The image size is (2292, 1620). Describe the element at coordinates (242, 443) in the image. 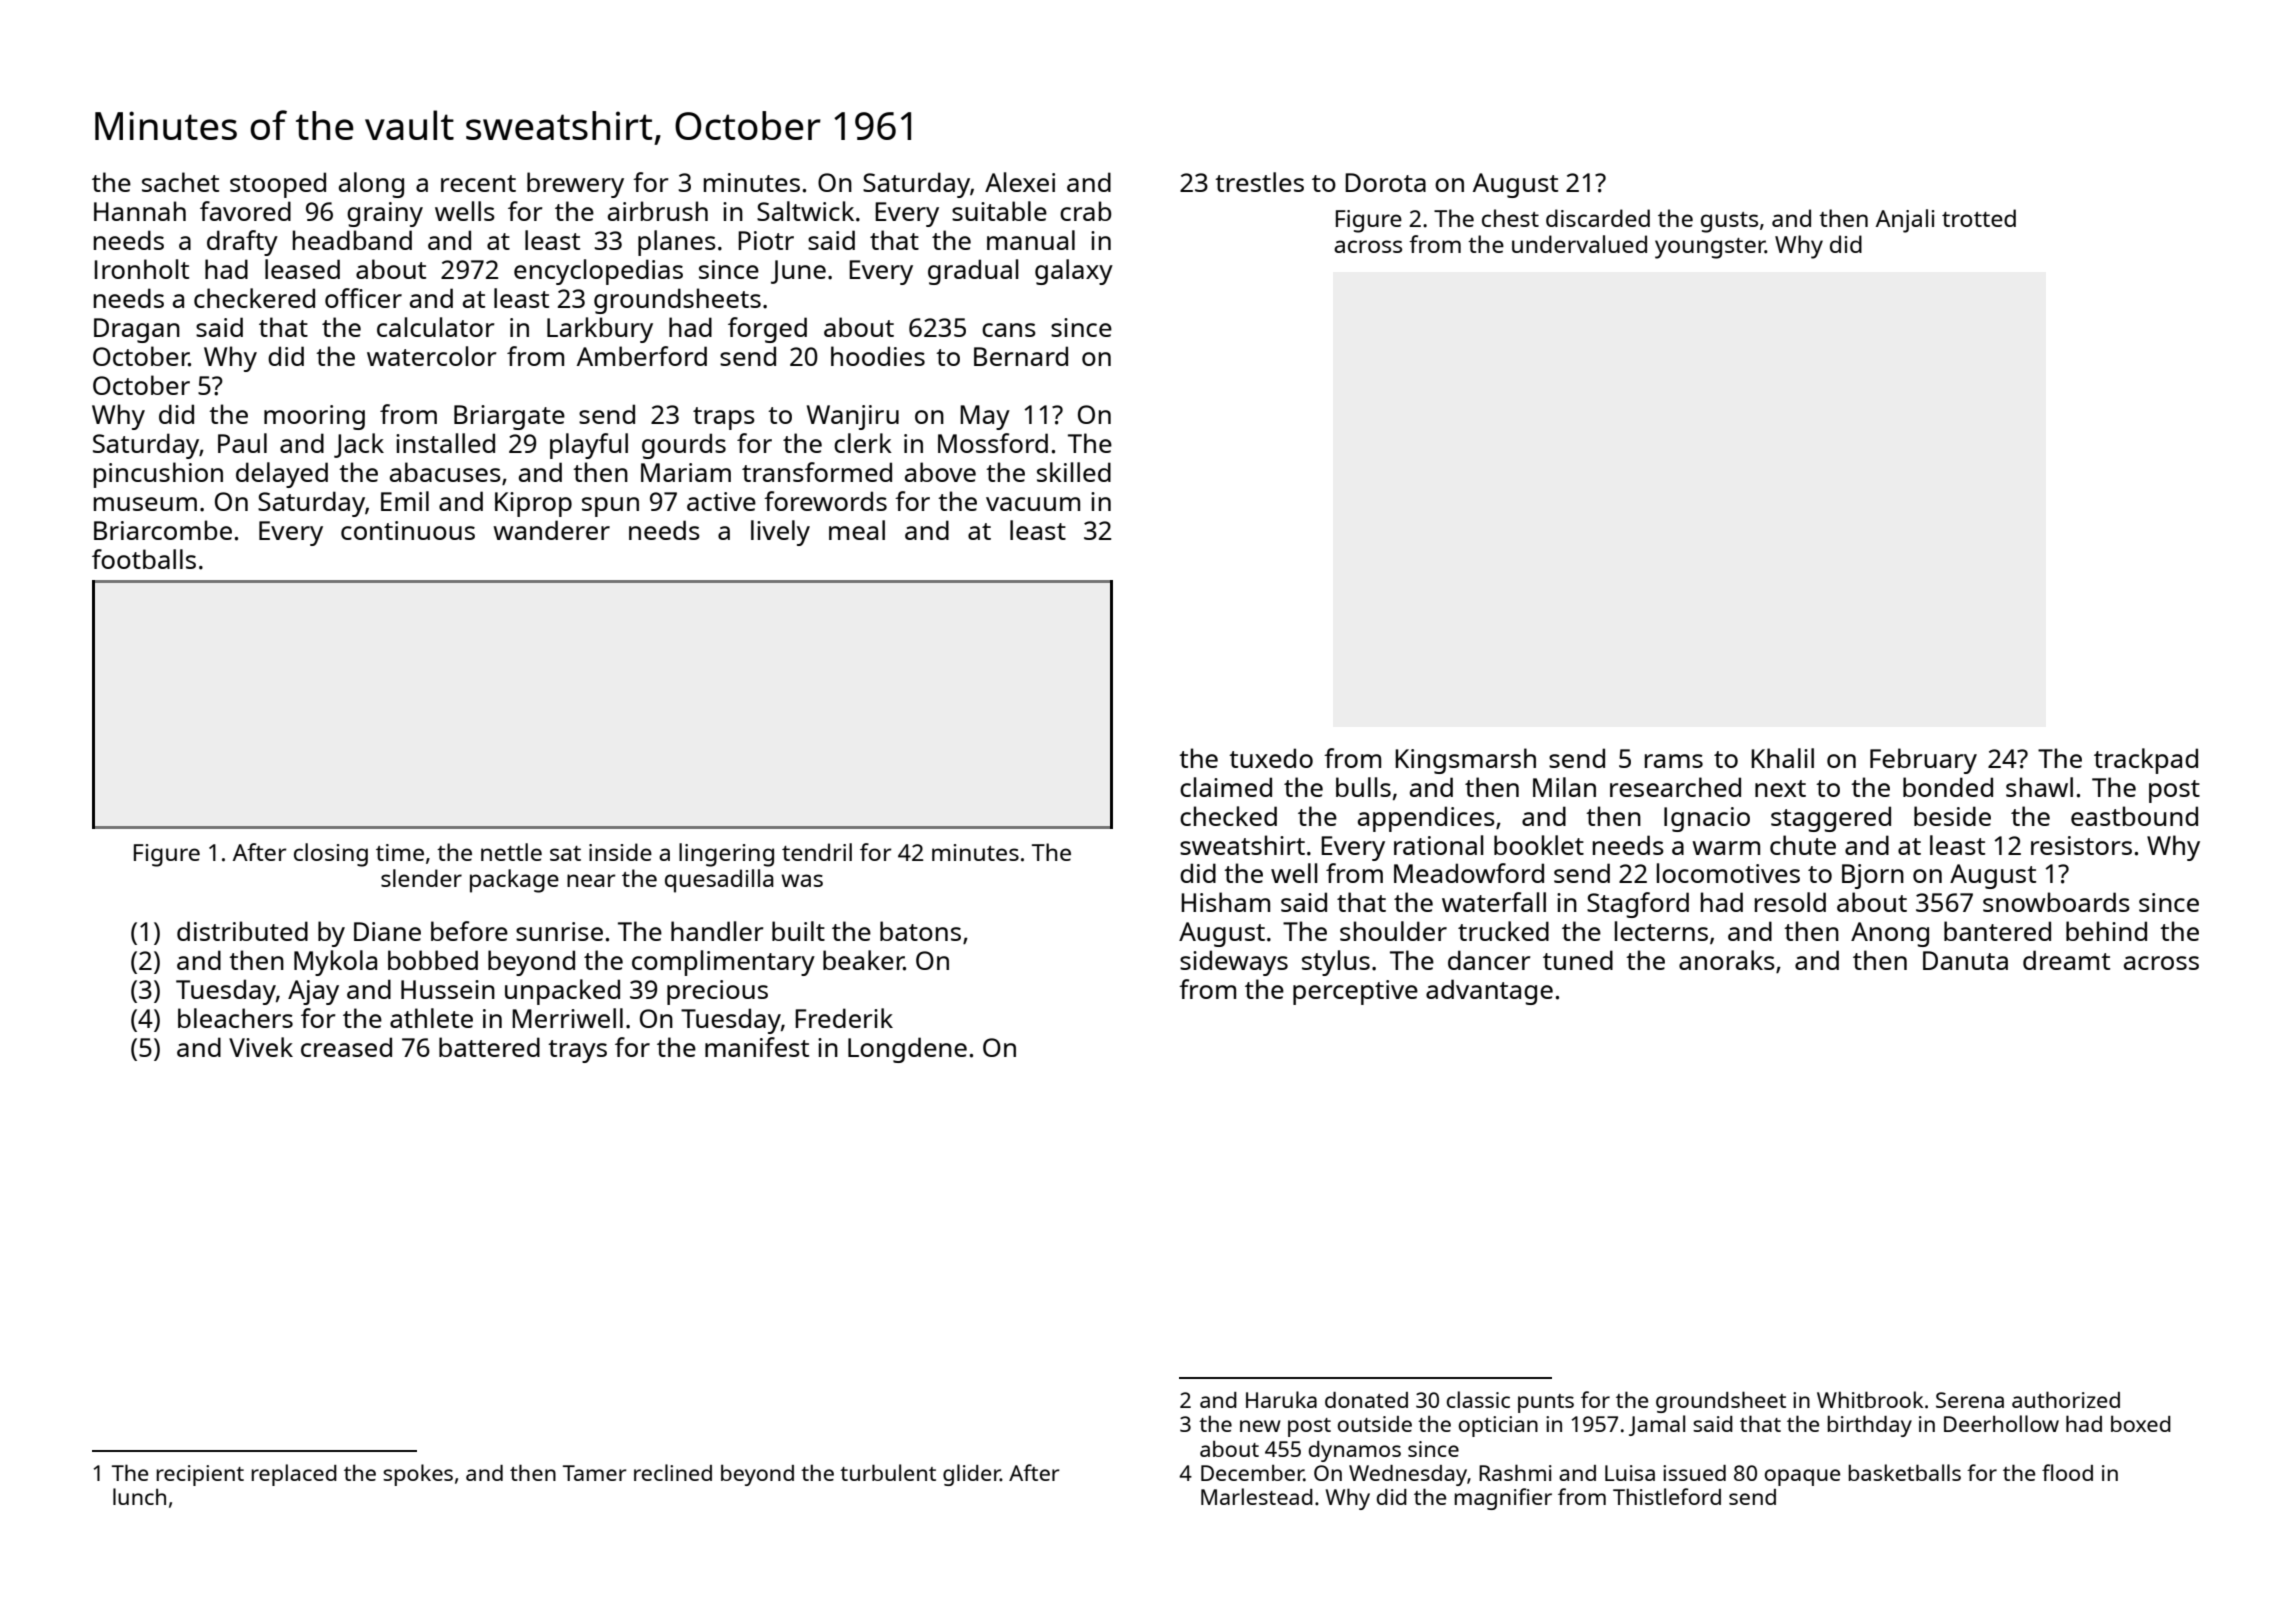

I see `Paul` at that location.
